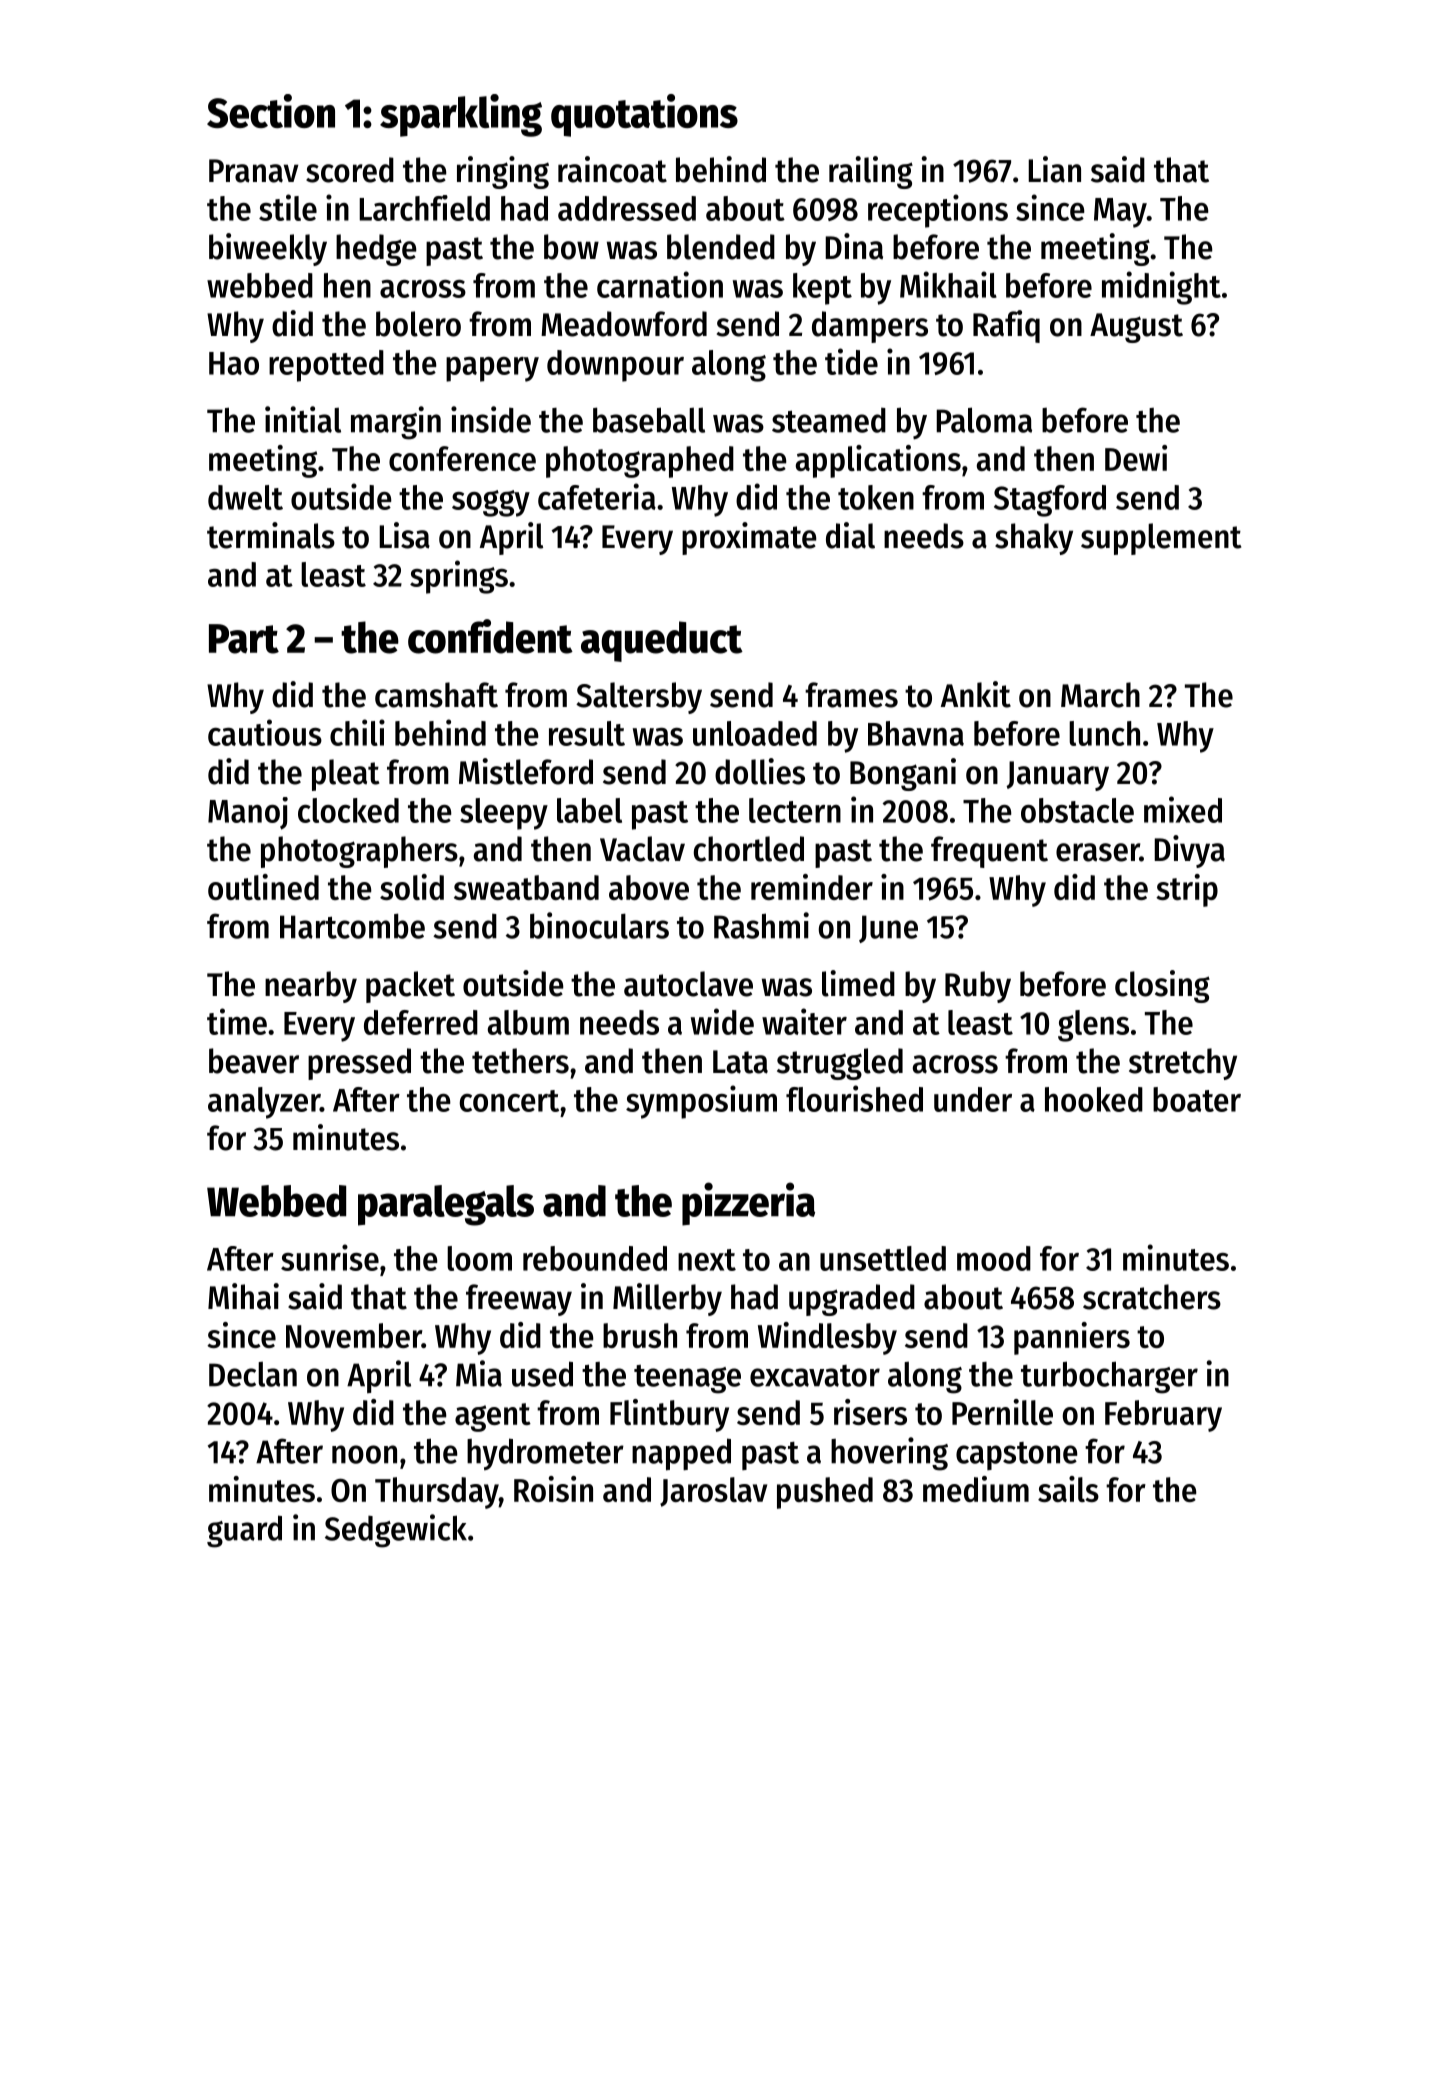 The image size is (1450, 2100). Describe the element at coordinates (1054, 169) in the image. I see `Lian` at that location.
